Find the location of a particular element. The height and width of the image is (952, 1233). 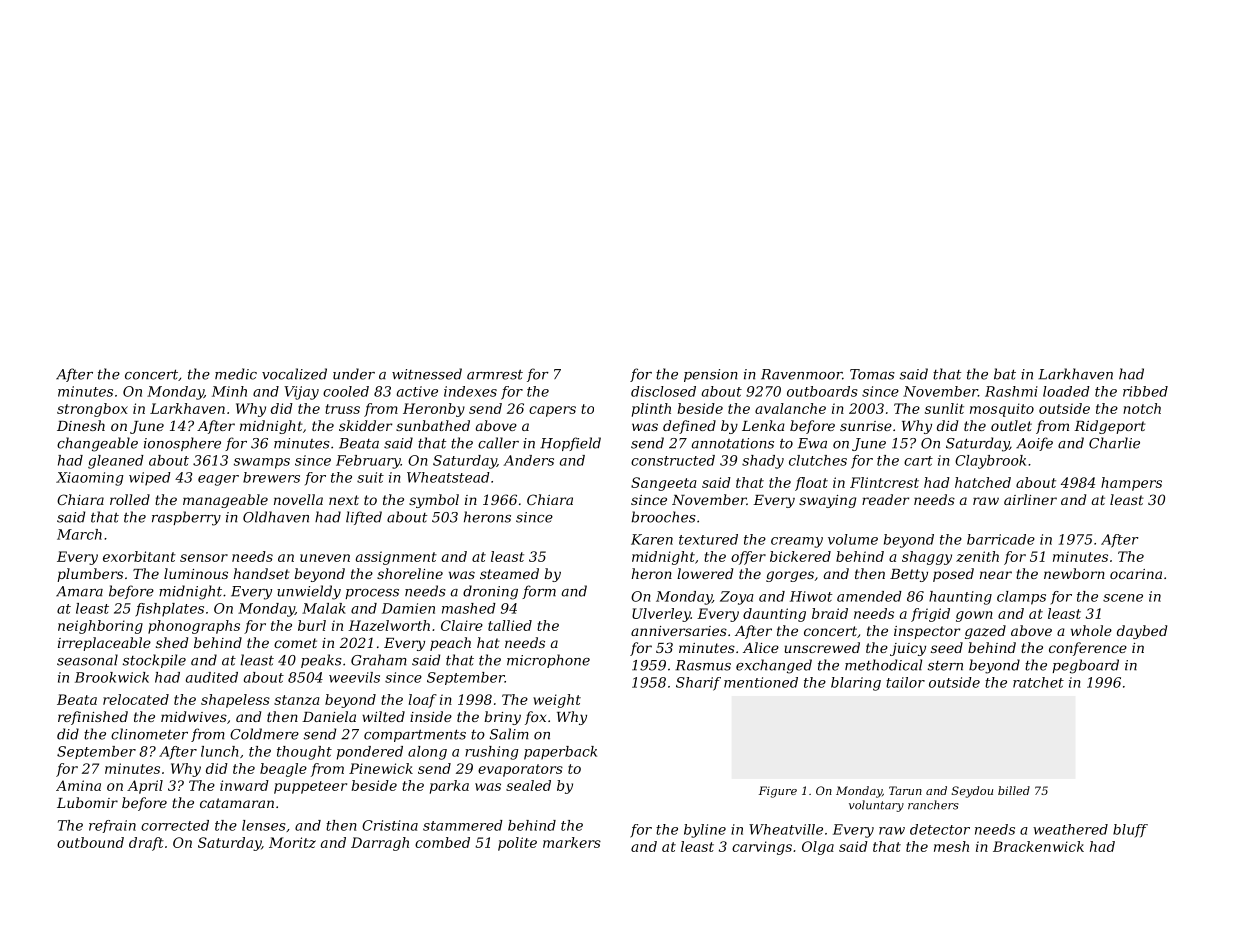

volume is located at coordinates (853, 539).
